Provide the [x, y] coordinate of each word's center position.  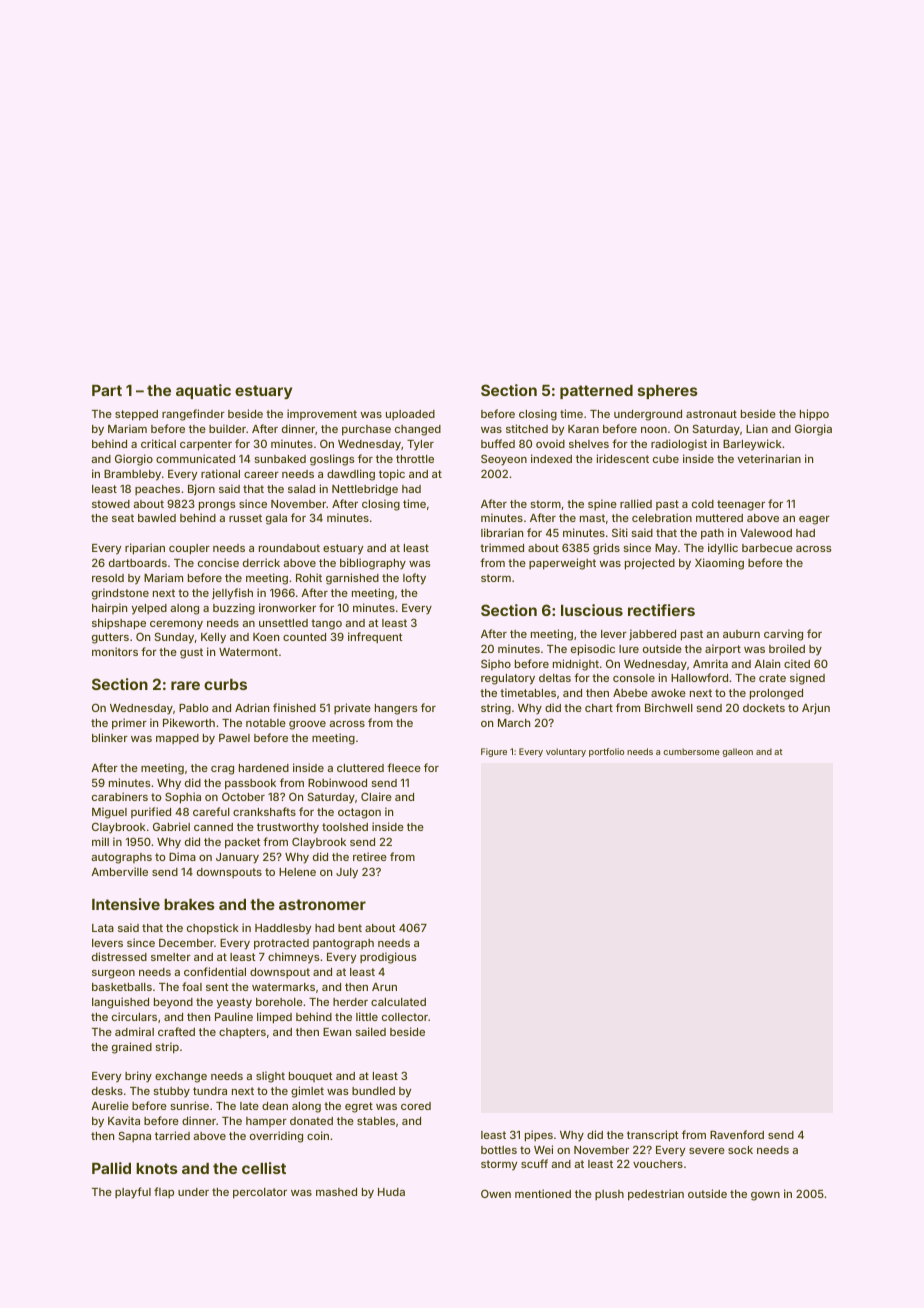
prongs [217, 506]
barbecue [767, 548]
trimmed [502, 547]
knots [157, 1168]
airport [723, 649]
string [496, 709]
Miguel [109, 813]
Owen [496, 1193]
